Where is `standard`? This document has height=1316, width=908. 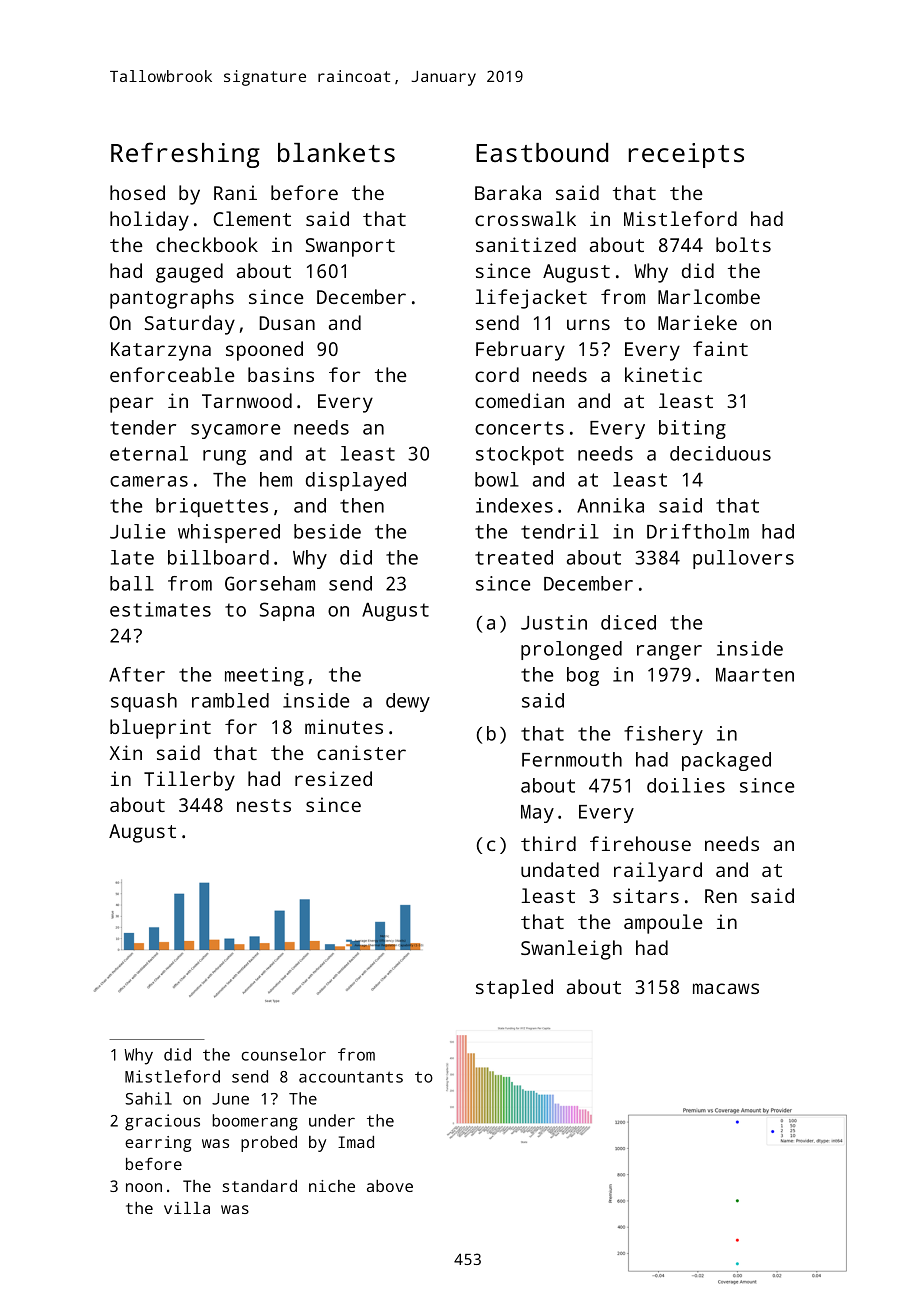 standard is located at coordinates (260, 1186).
